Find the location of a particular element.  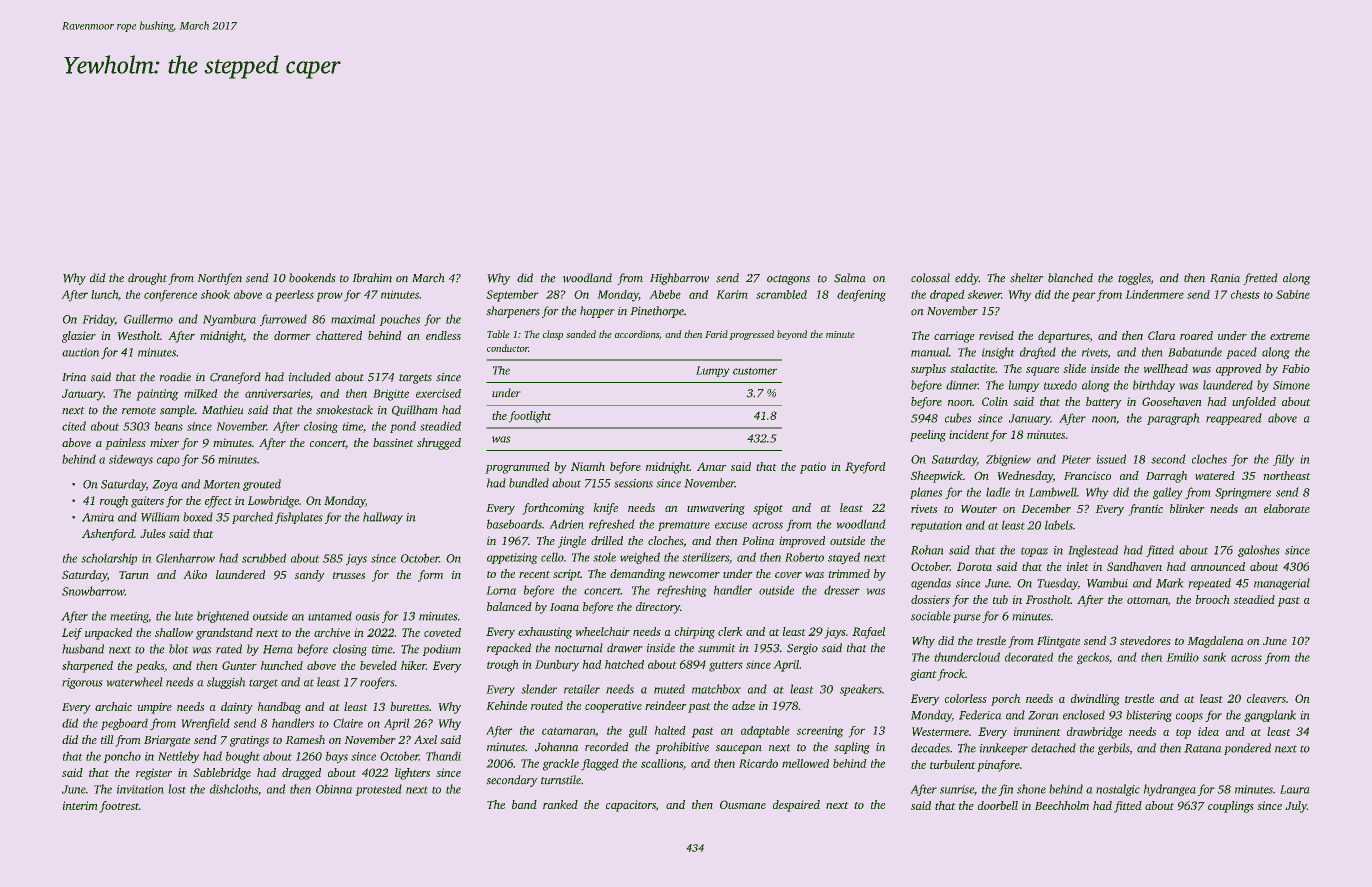

forthcoming is located at coordinates (553, 509).
